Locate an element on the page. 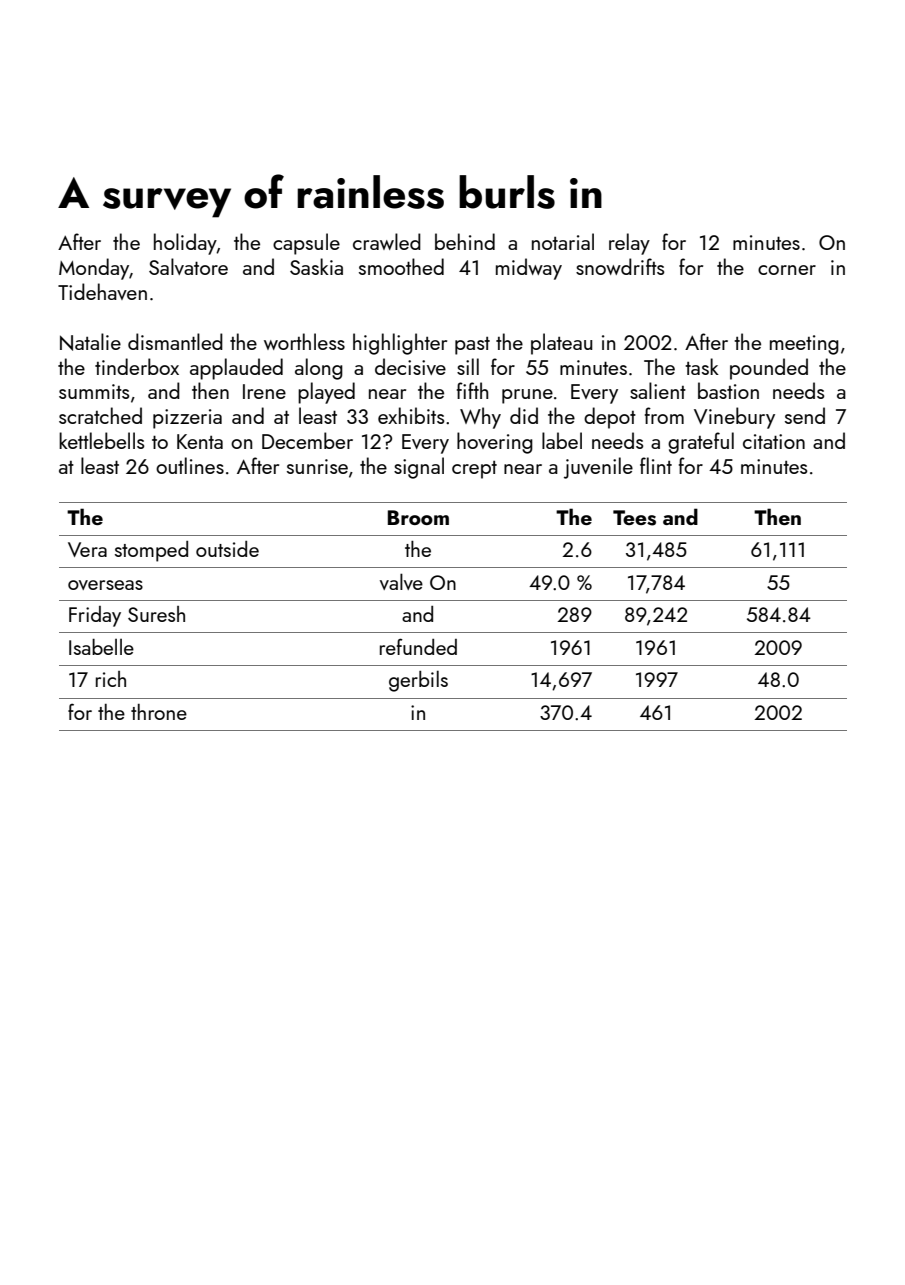 This image has height=1285, width=905. Tidehaven is located at coordinates (102, 291).
